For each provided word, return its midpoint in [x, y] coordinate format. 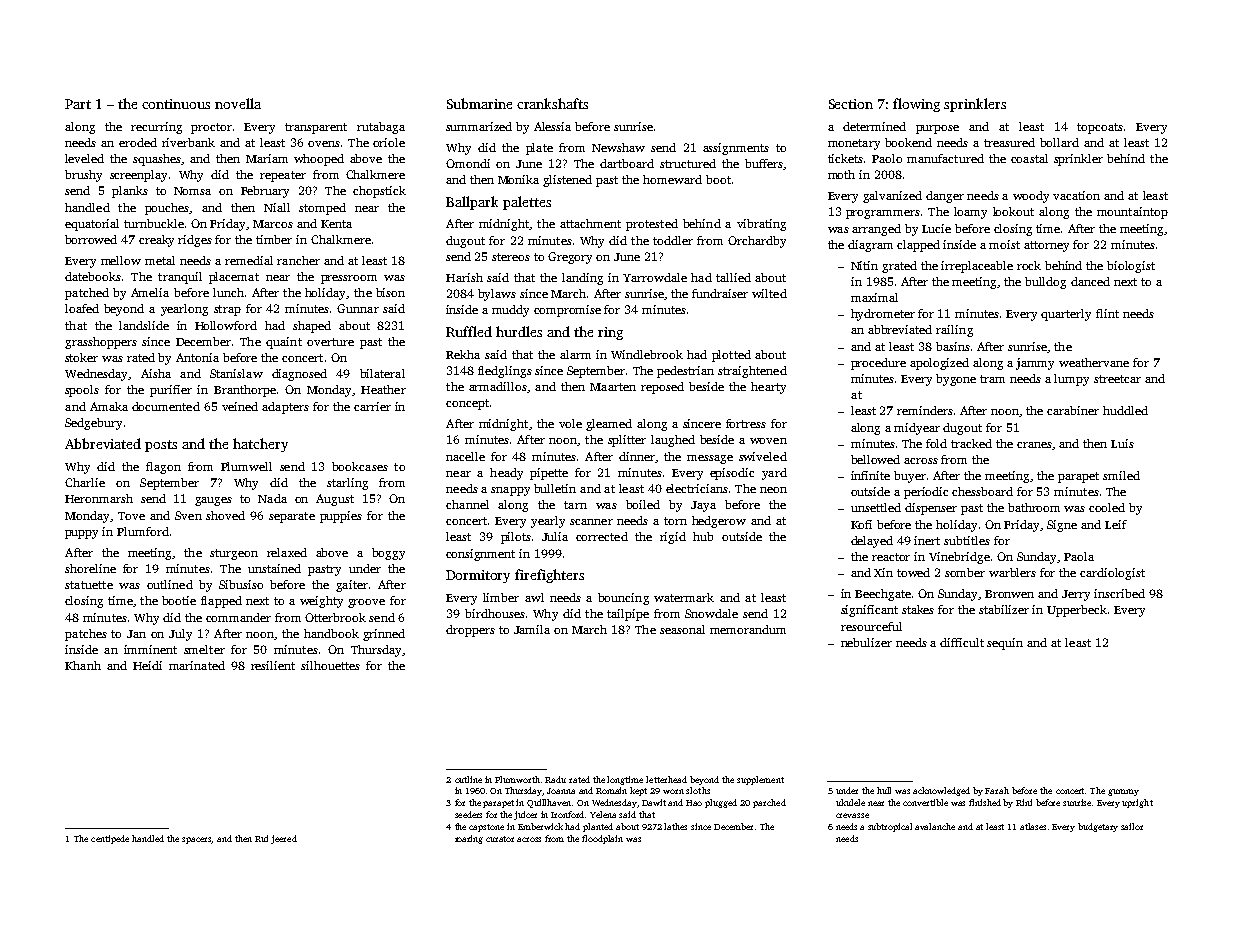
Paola [1079, 556]
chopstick [379, 192]
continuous [176, 104]
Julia [555, 536]
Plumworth [517, 779]
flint [1107, 313]
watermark [684, 597]
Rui [261, 838]
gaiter [352, 586]
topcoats [1100, 128]
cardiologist [1112, 574]
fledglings [505, 372]
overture [330, 342]
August [335, 500]
